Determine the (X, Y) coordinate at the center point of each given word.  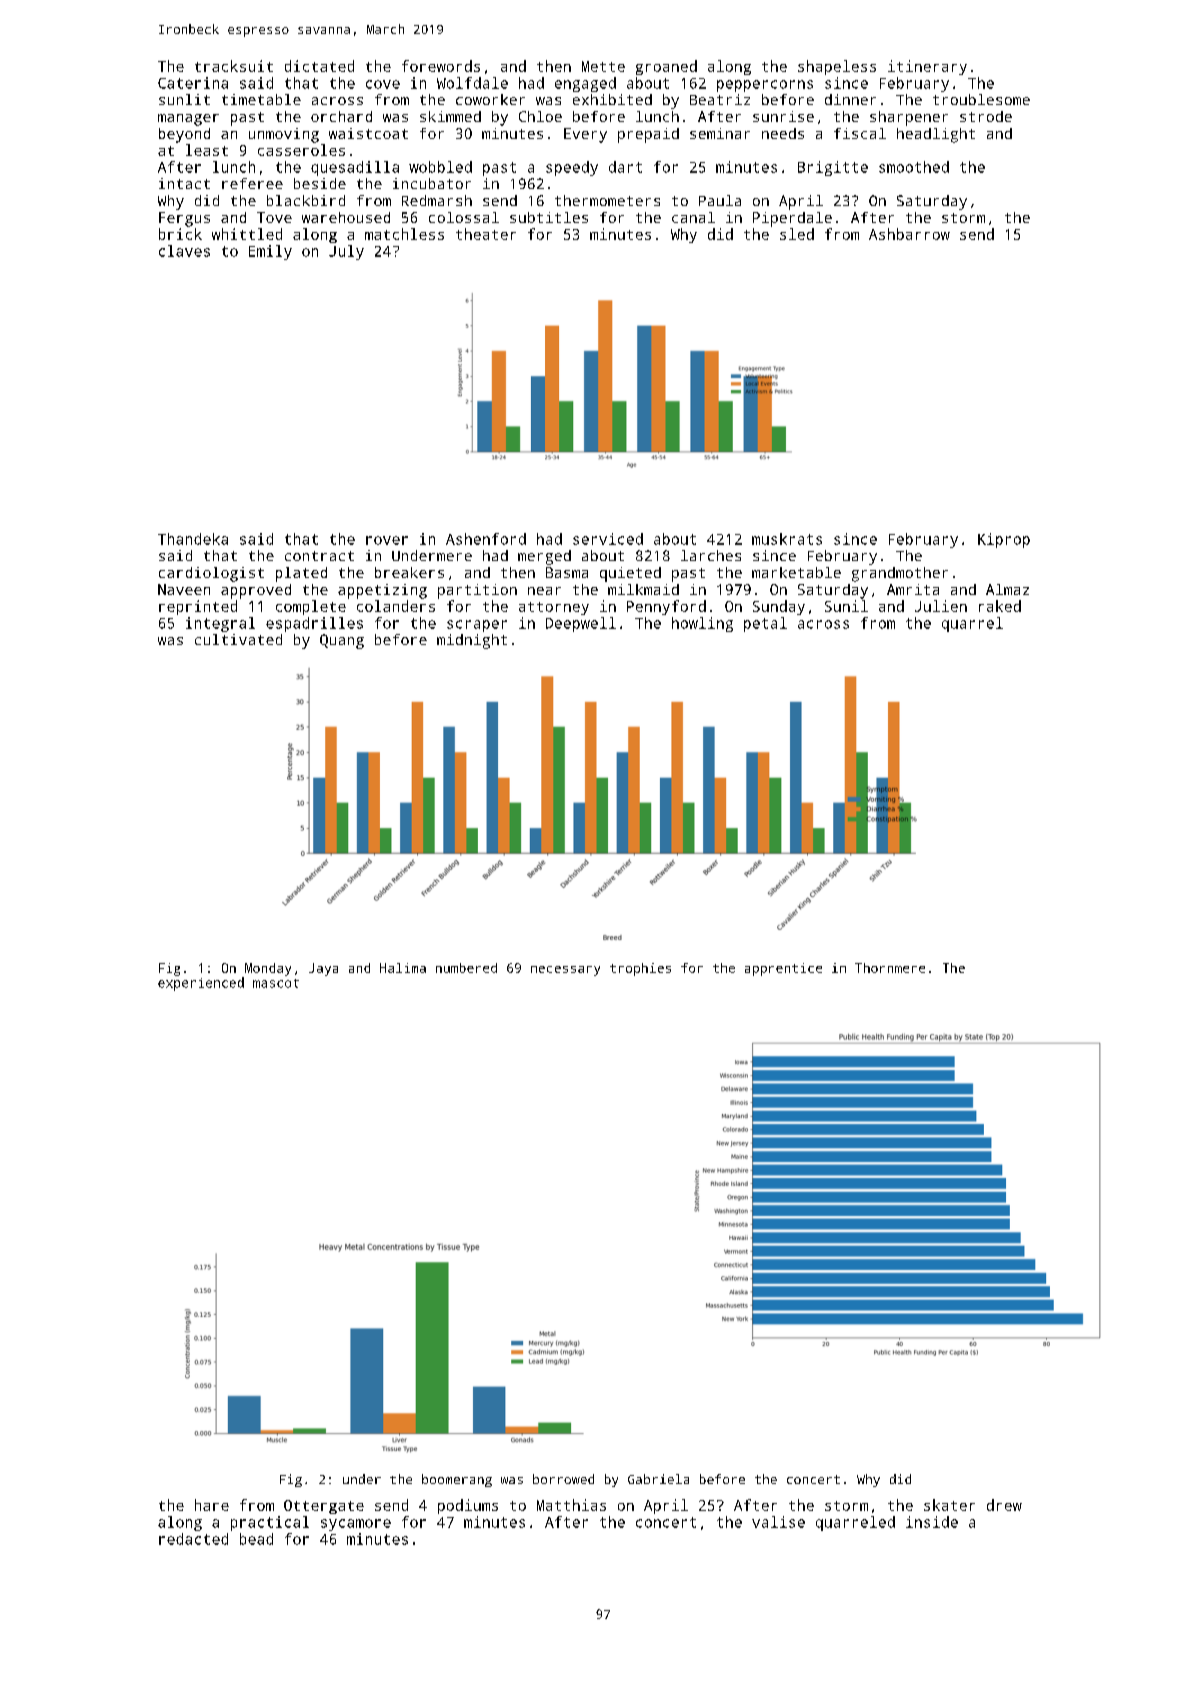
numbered (466, 968)
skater (949, 1505)
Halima (403, 968)
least (207, 150)
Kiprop (1004, 540)
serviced (608, 539)
